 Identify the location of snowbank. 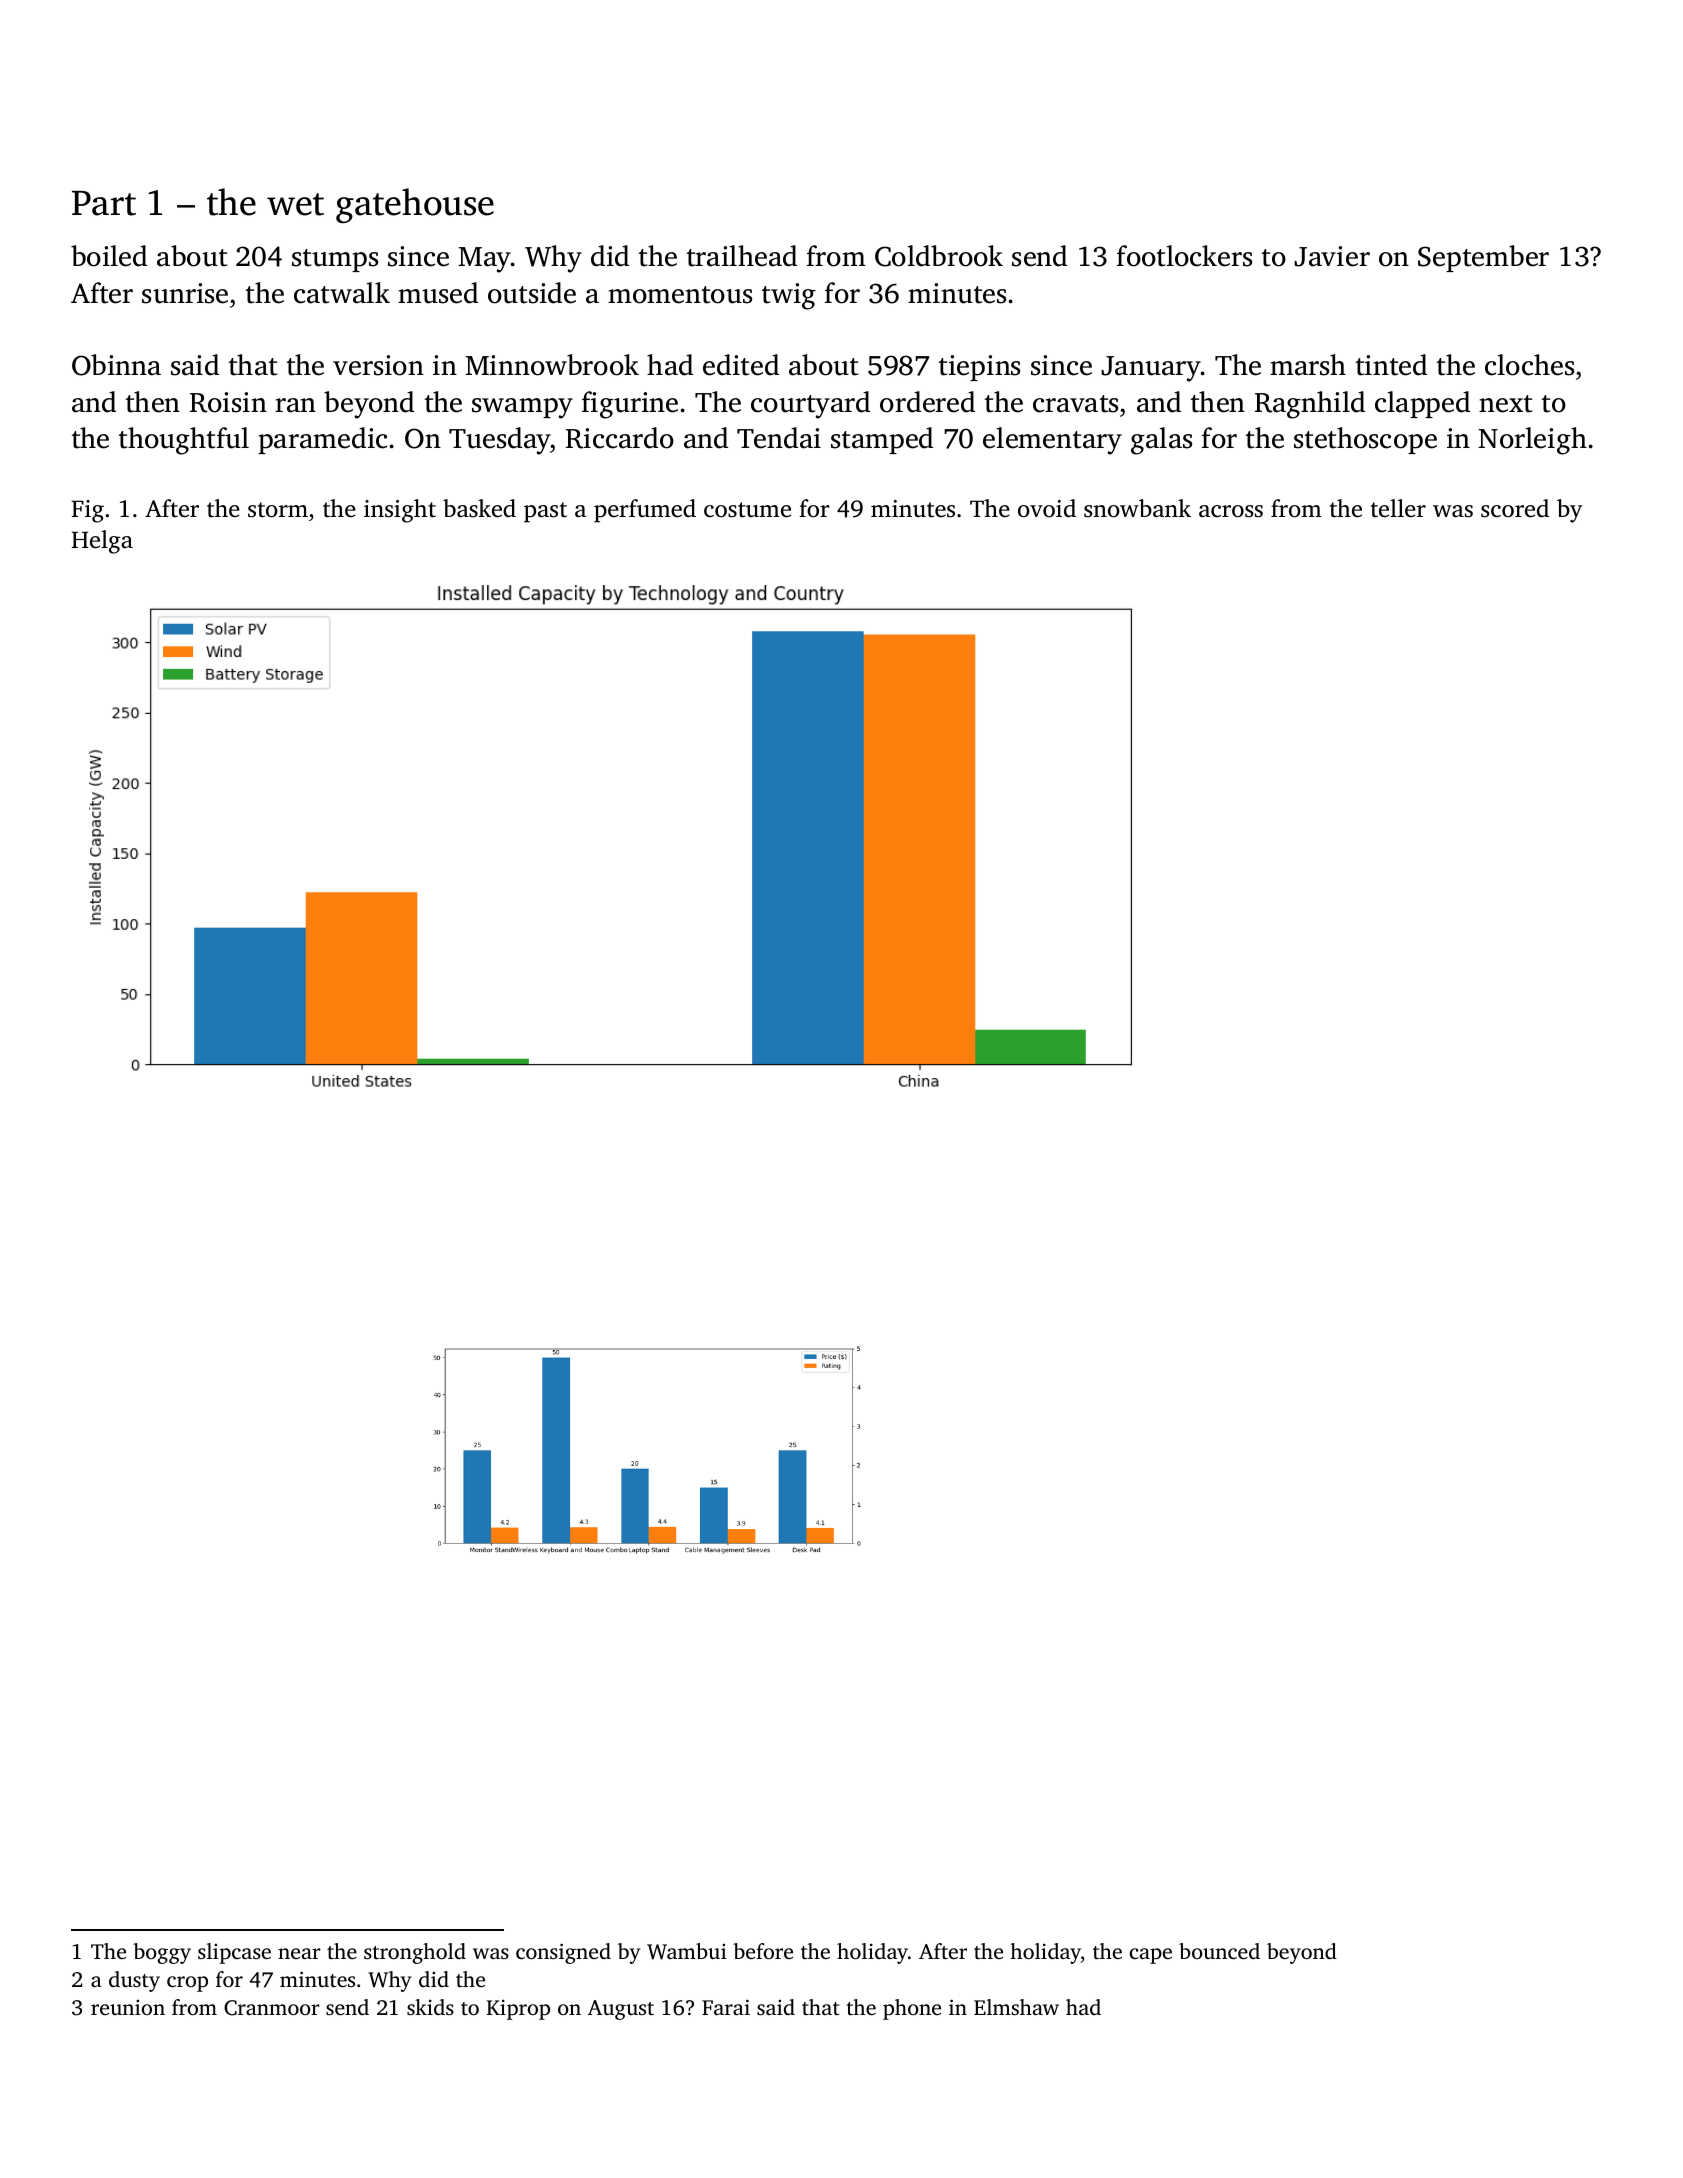
(1137, 508).
